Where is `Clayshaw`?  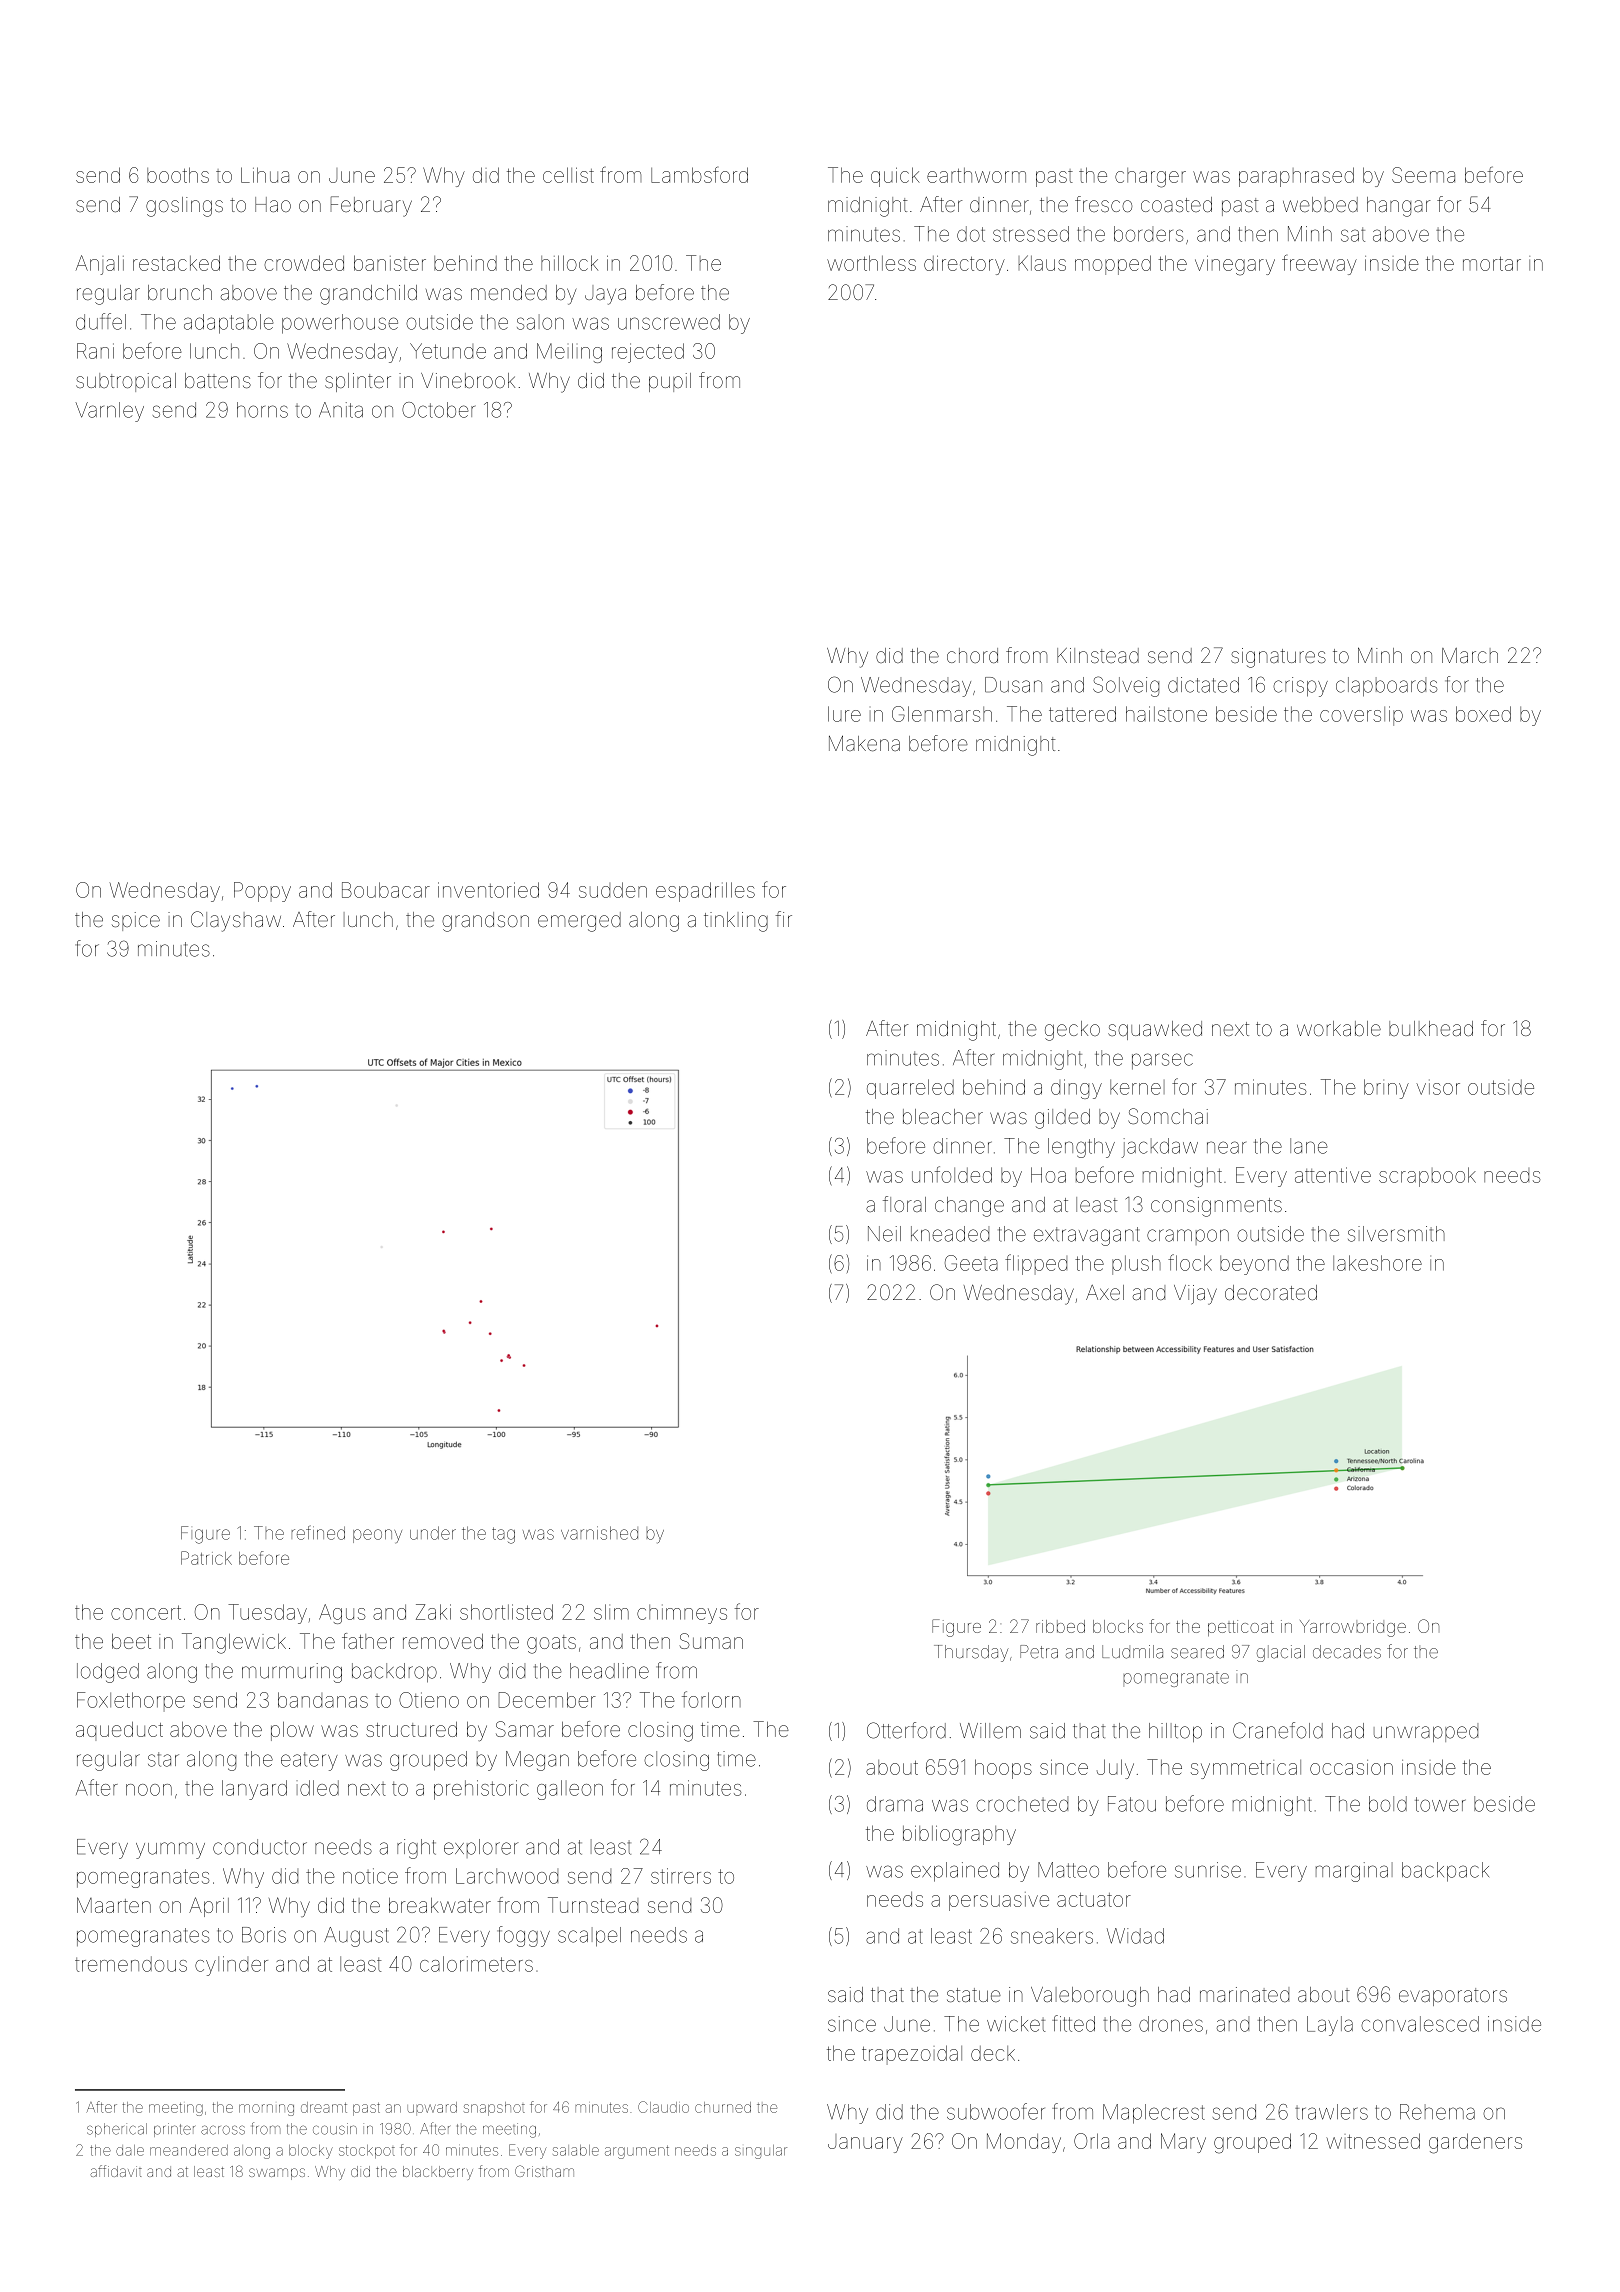
Clayshaw is located at coordinates (236, 921).
